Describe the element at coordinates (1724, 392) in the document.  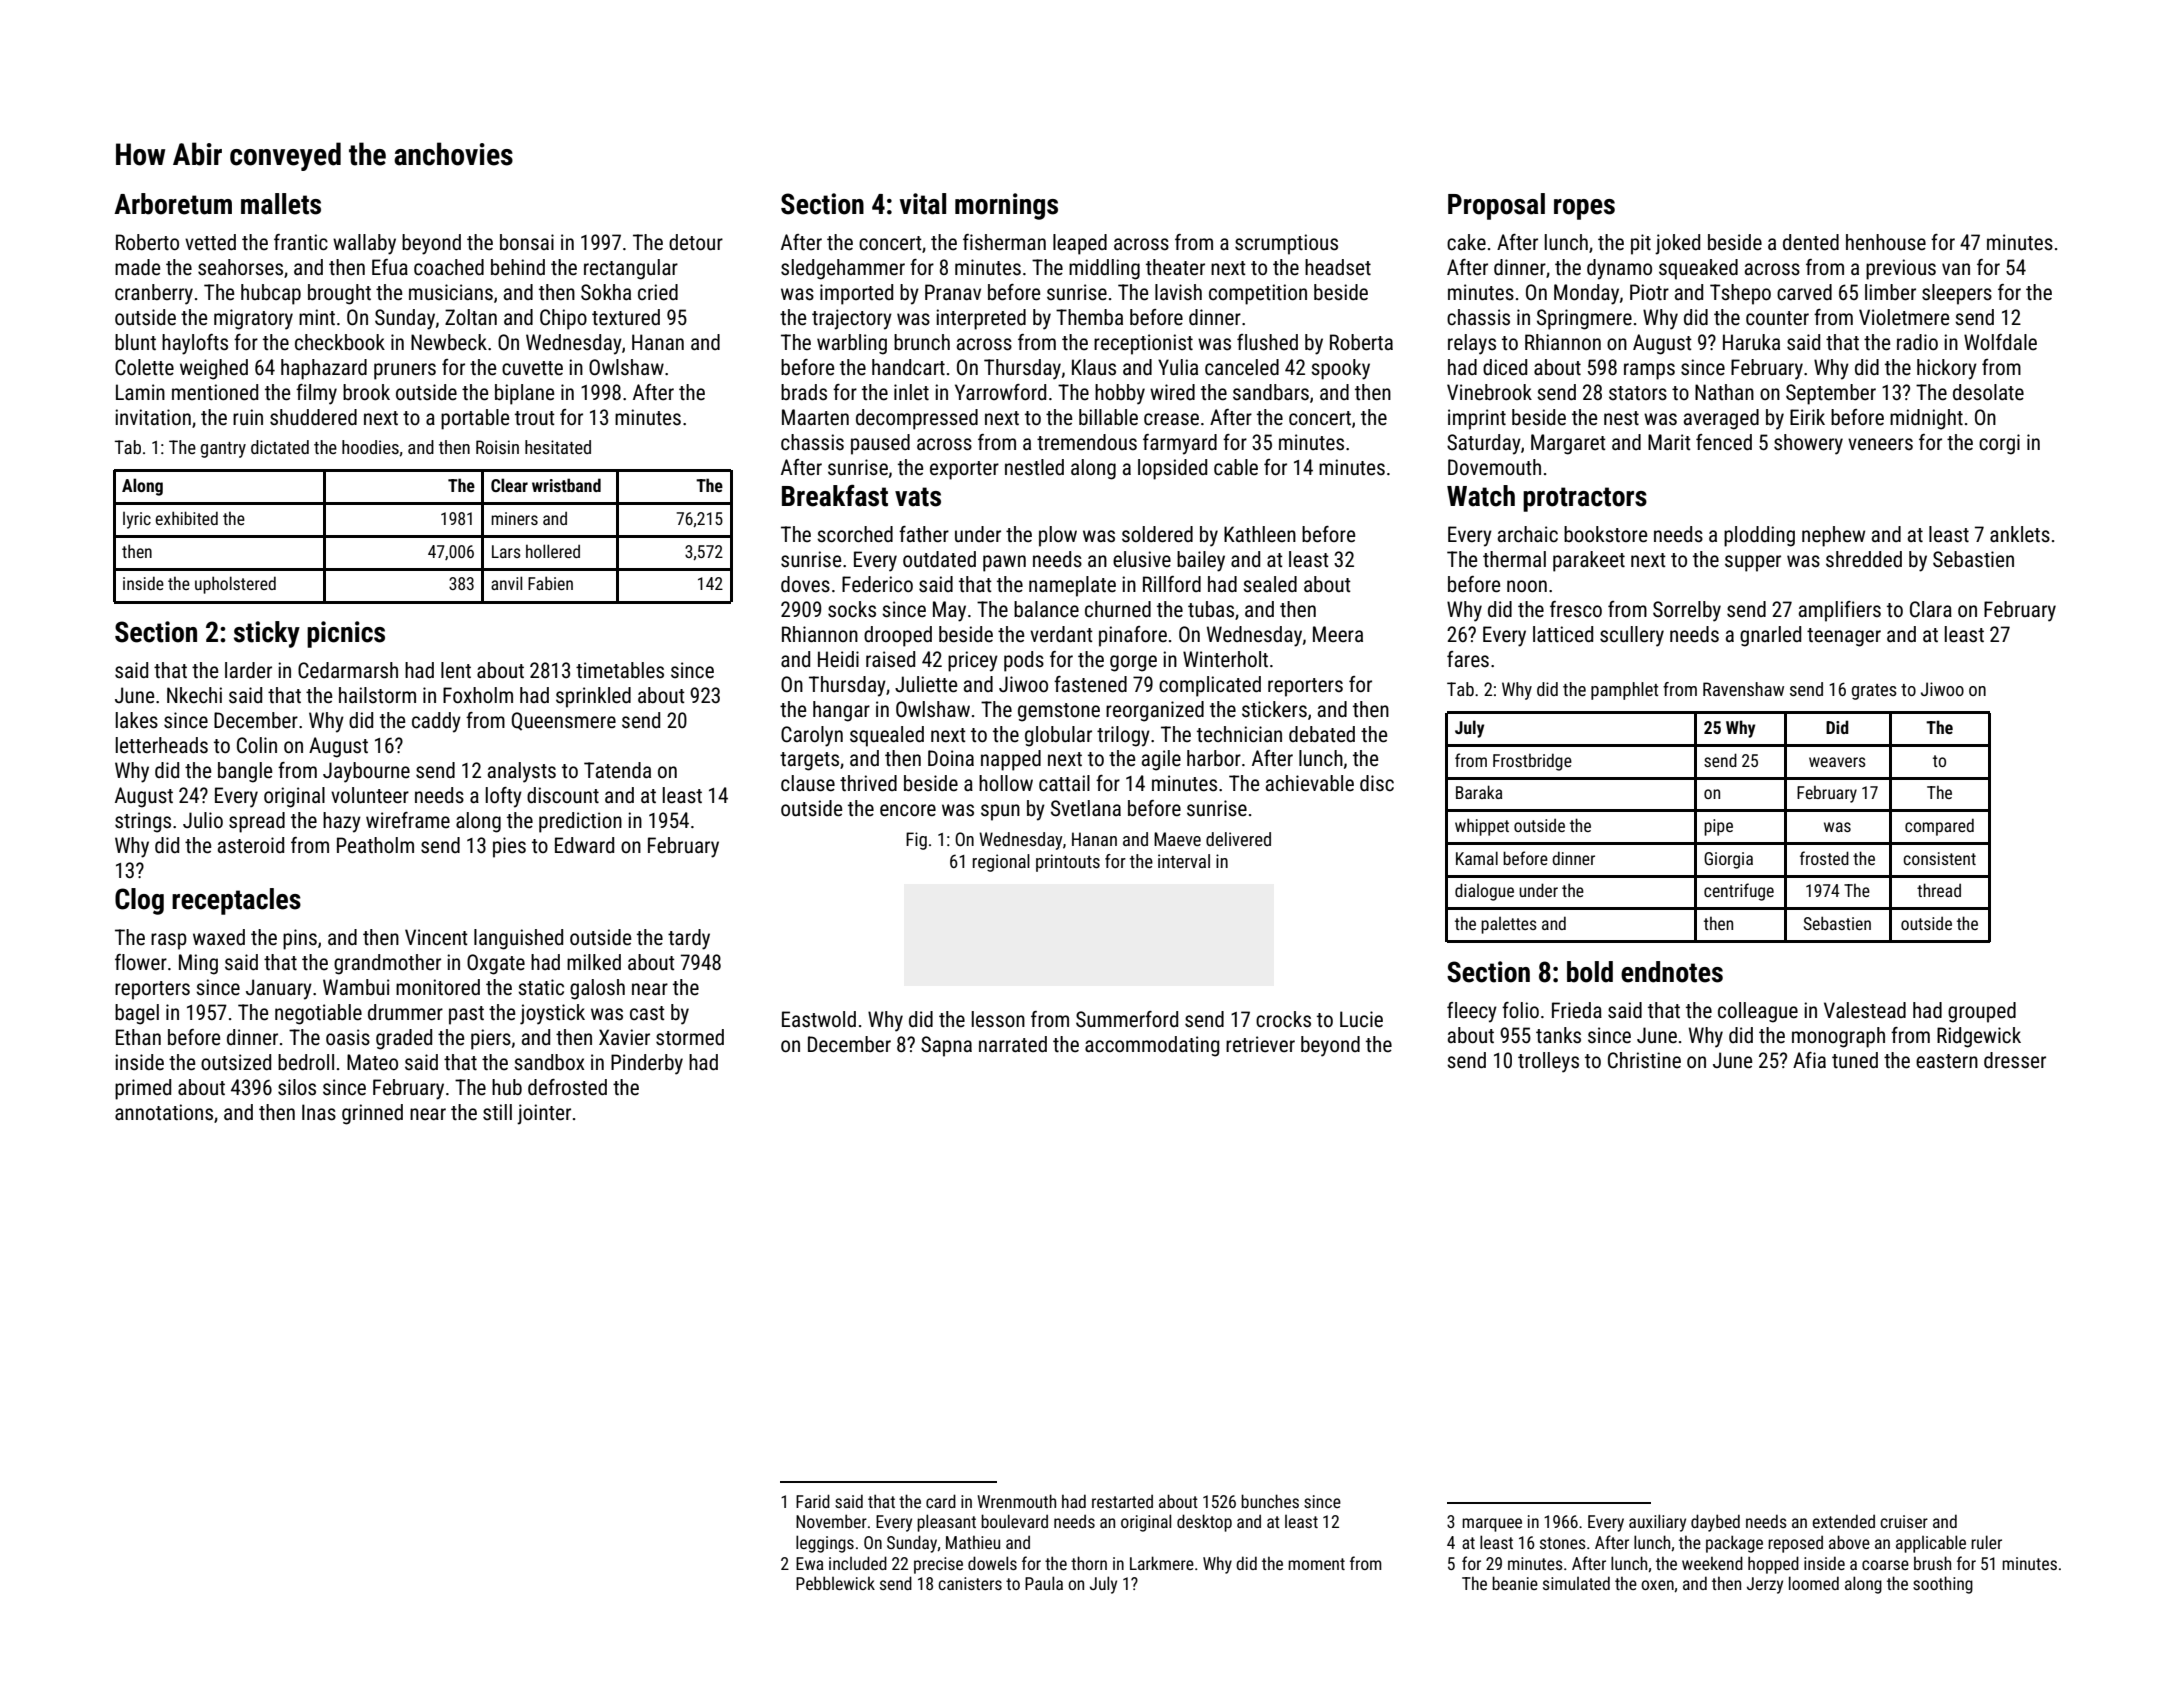
I see `Nathan` at that location.
